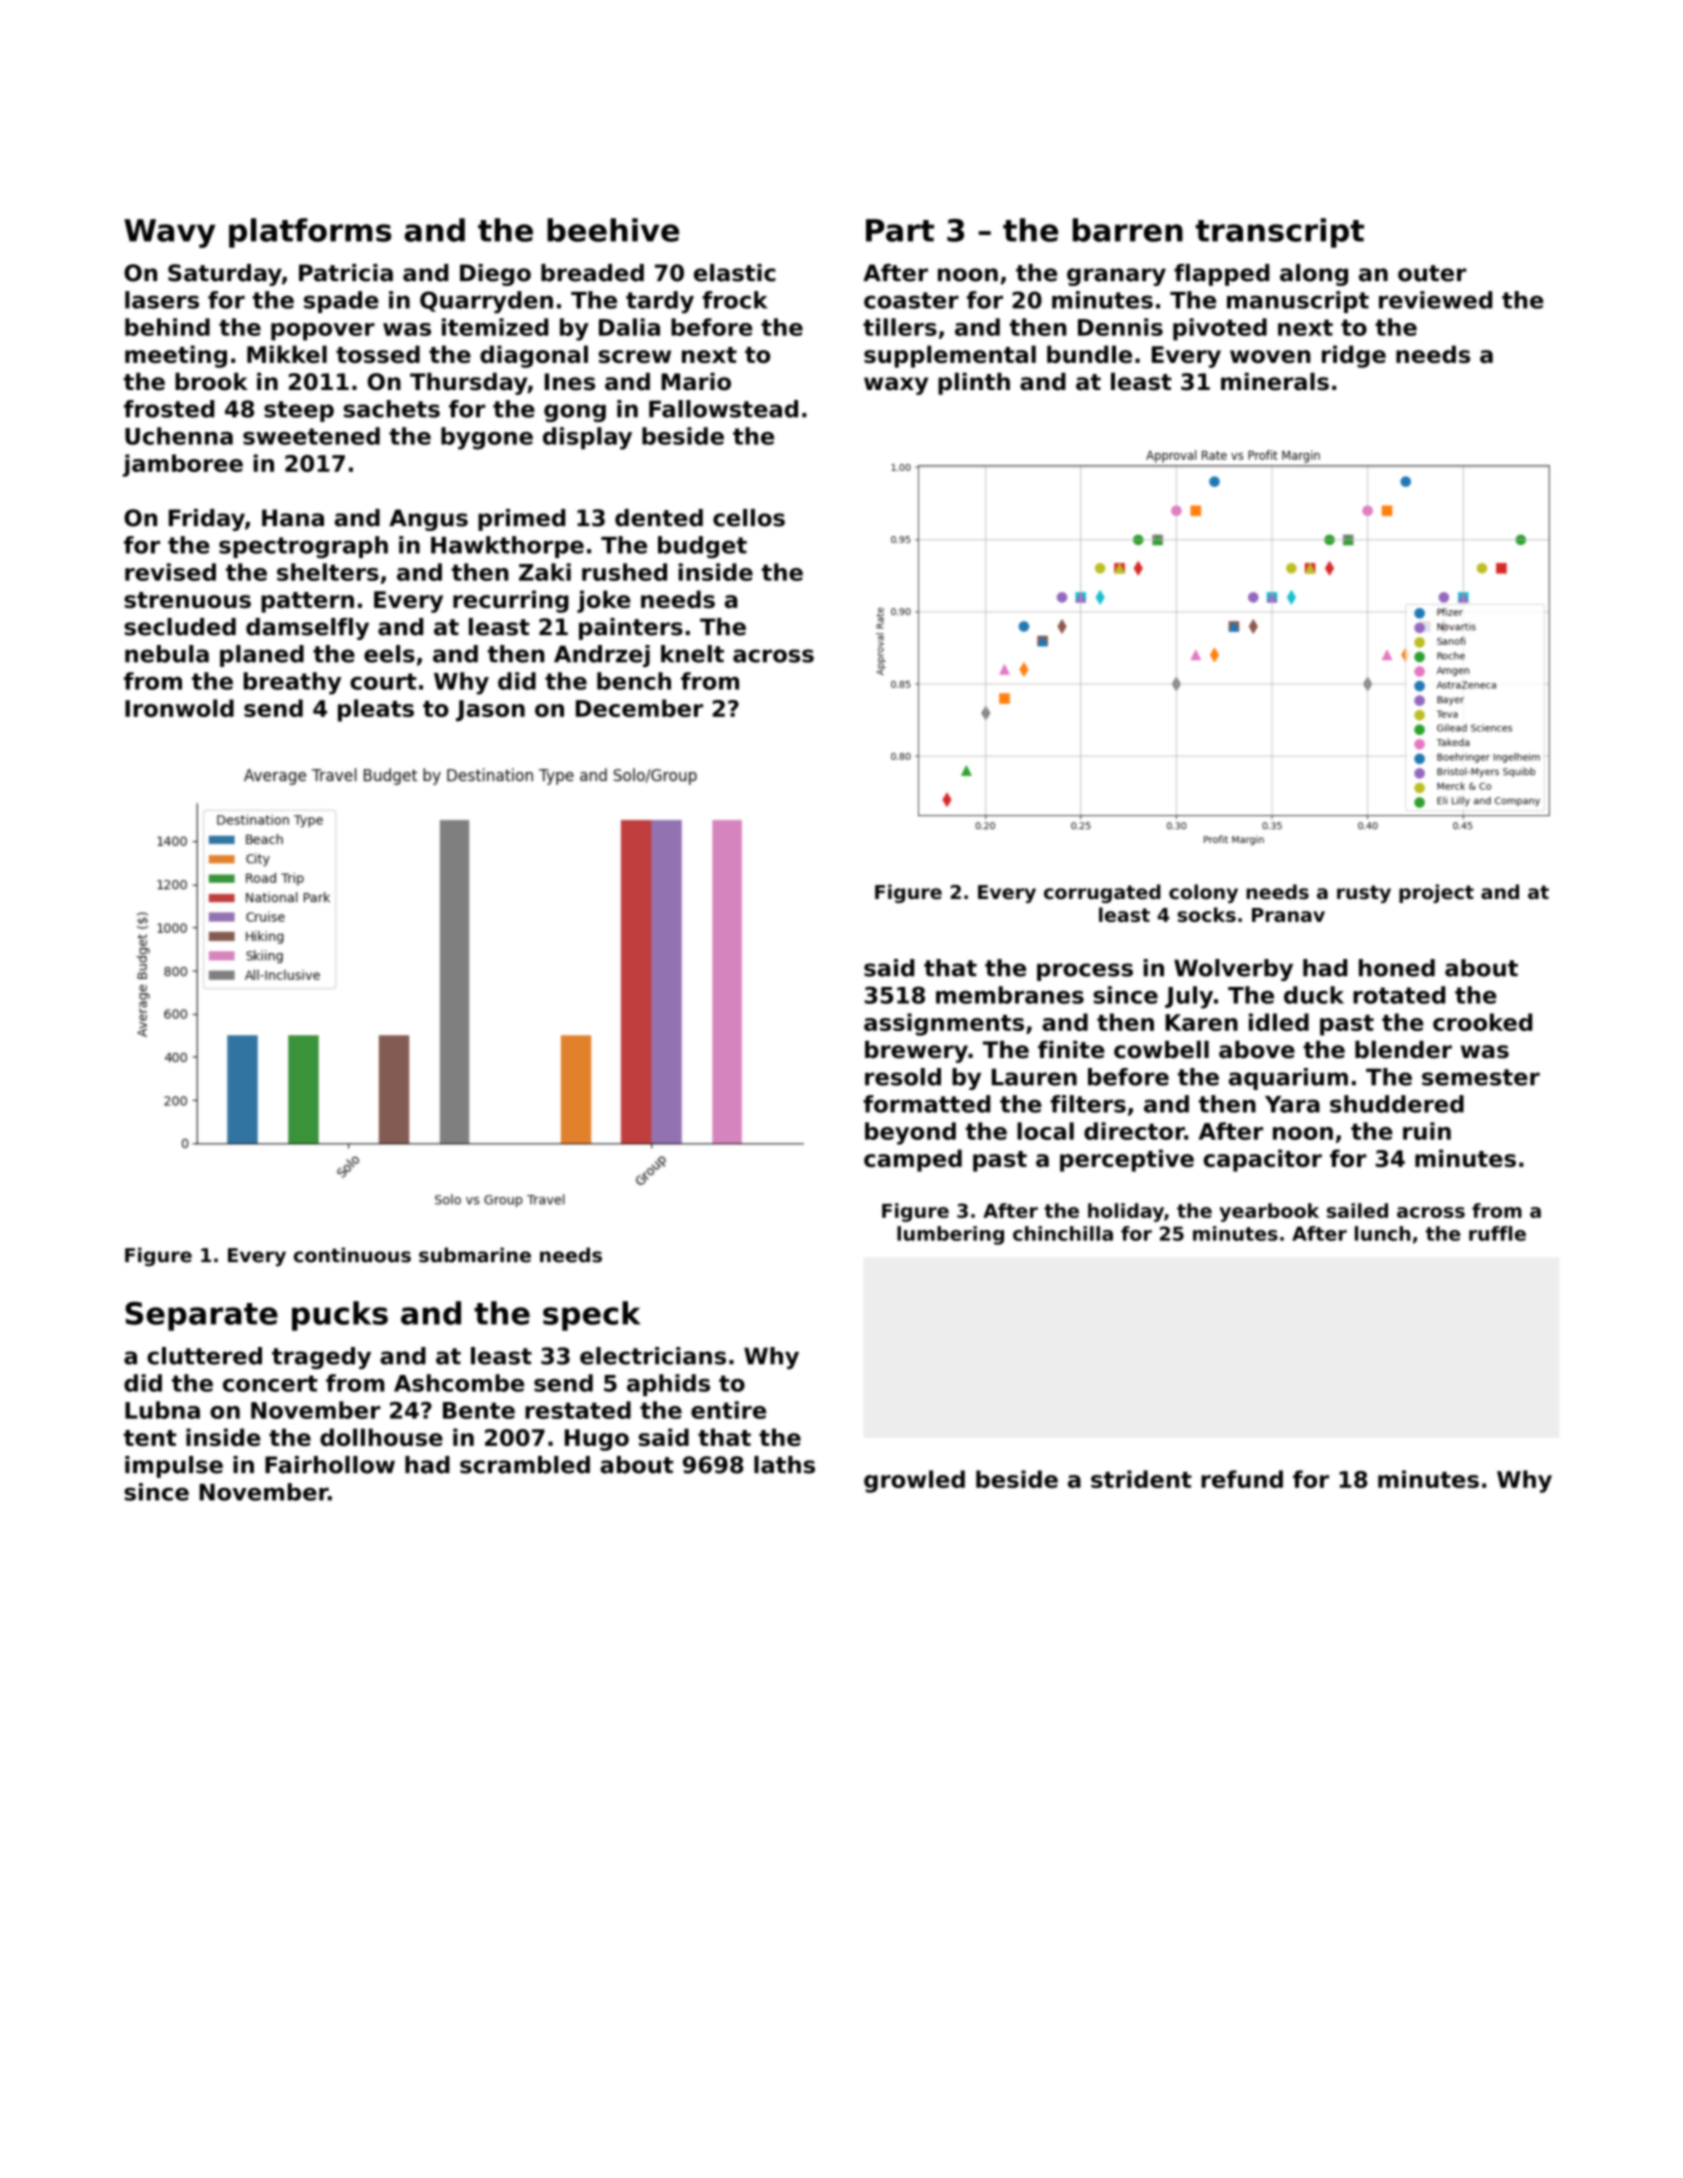 This screenshot has width=1683, height=2178. I want to click on project, so click(1436, 893).
